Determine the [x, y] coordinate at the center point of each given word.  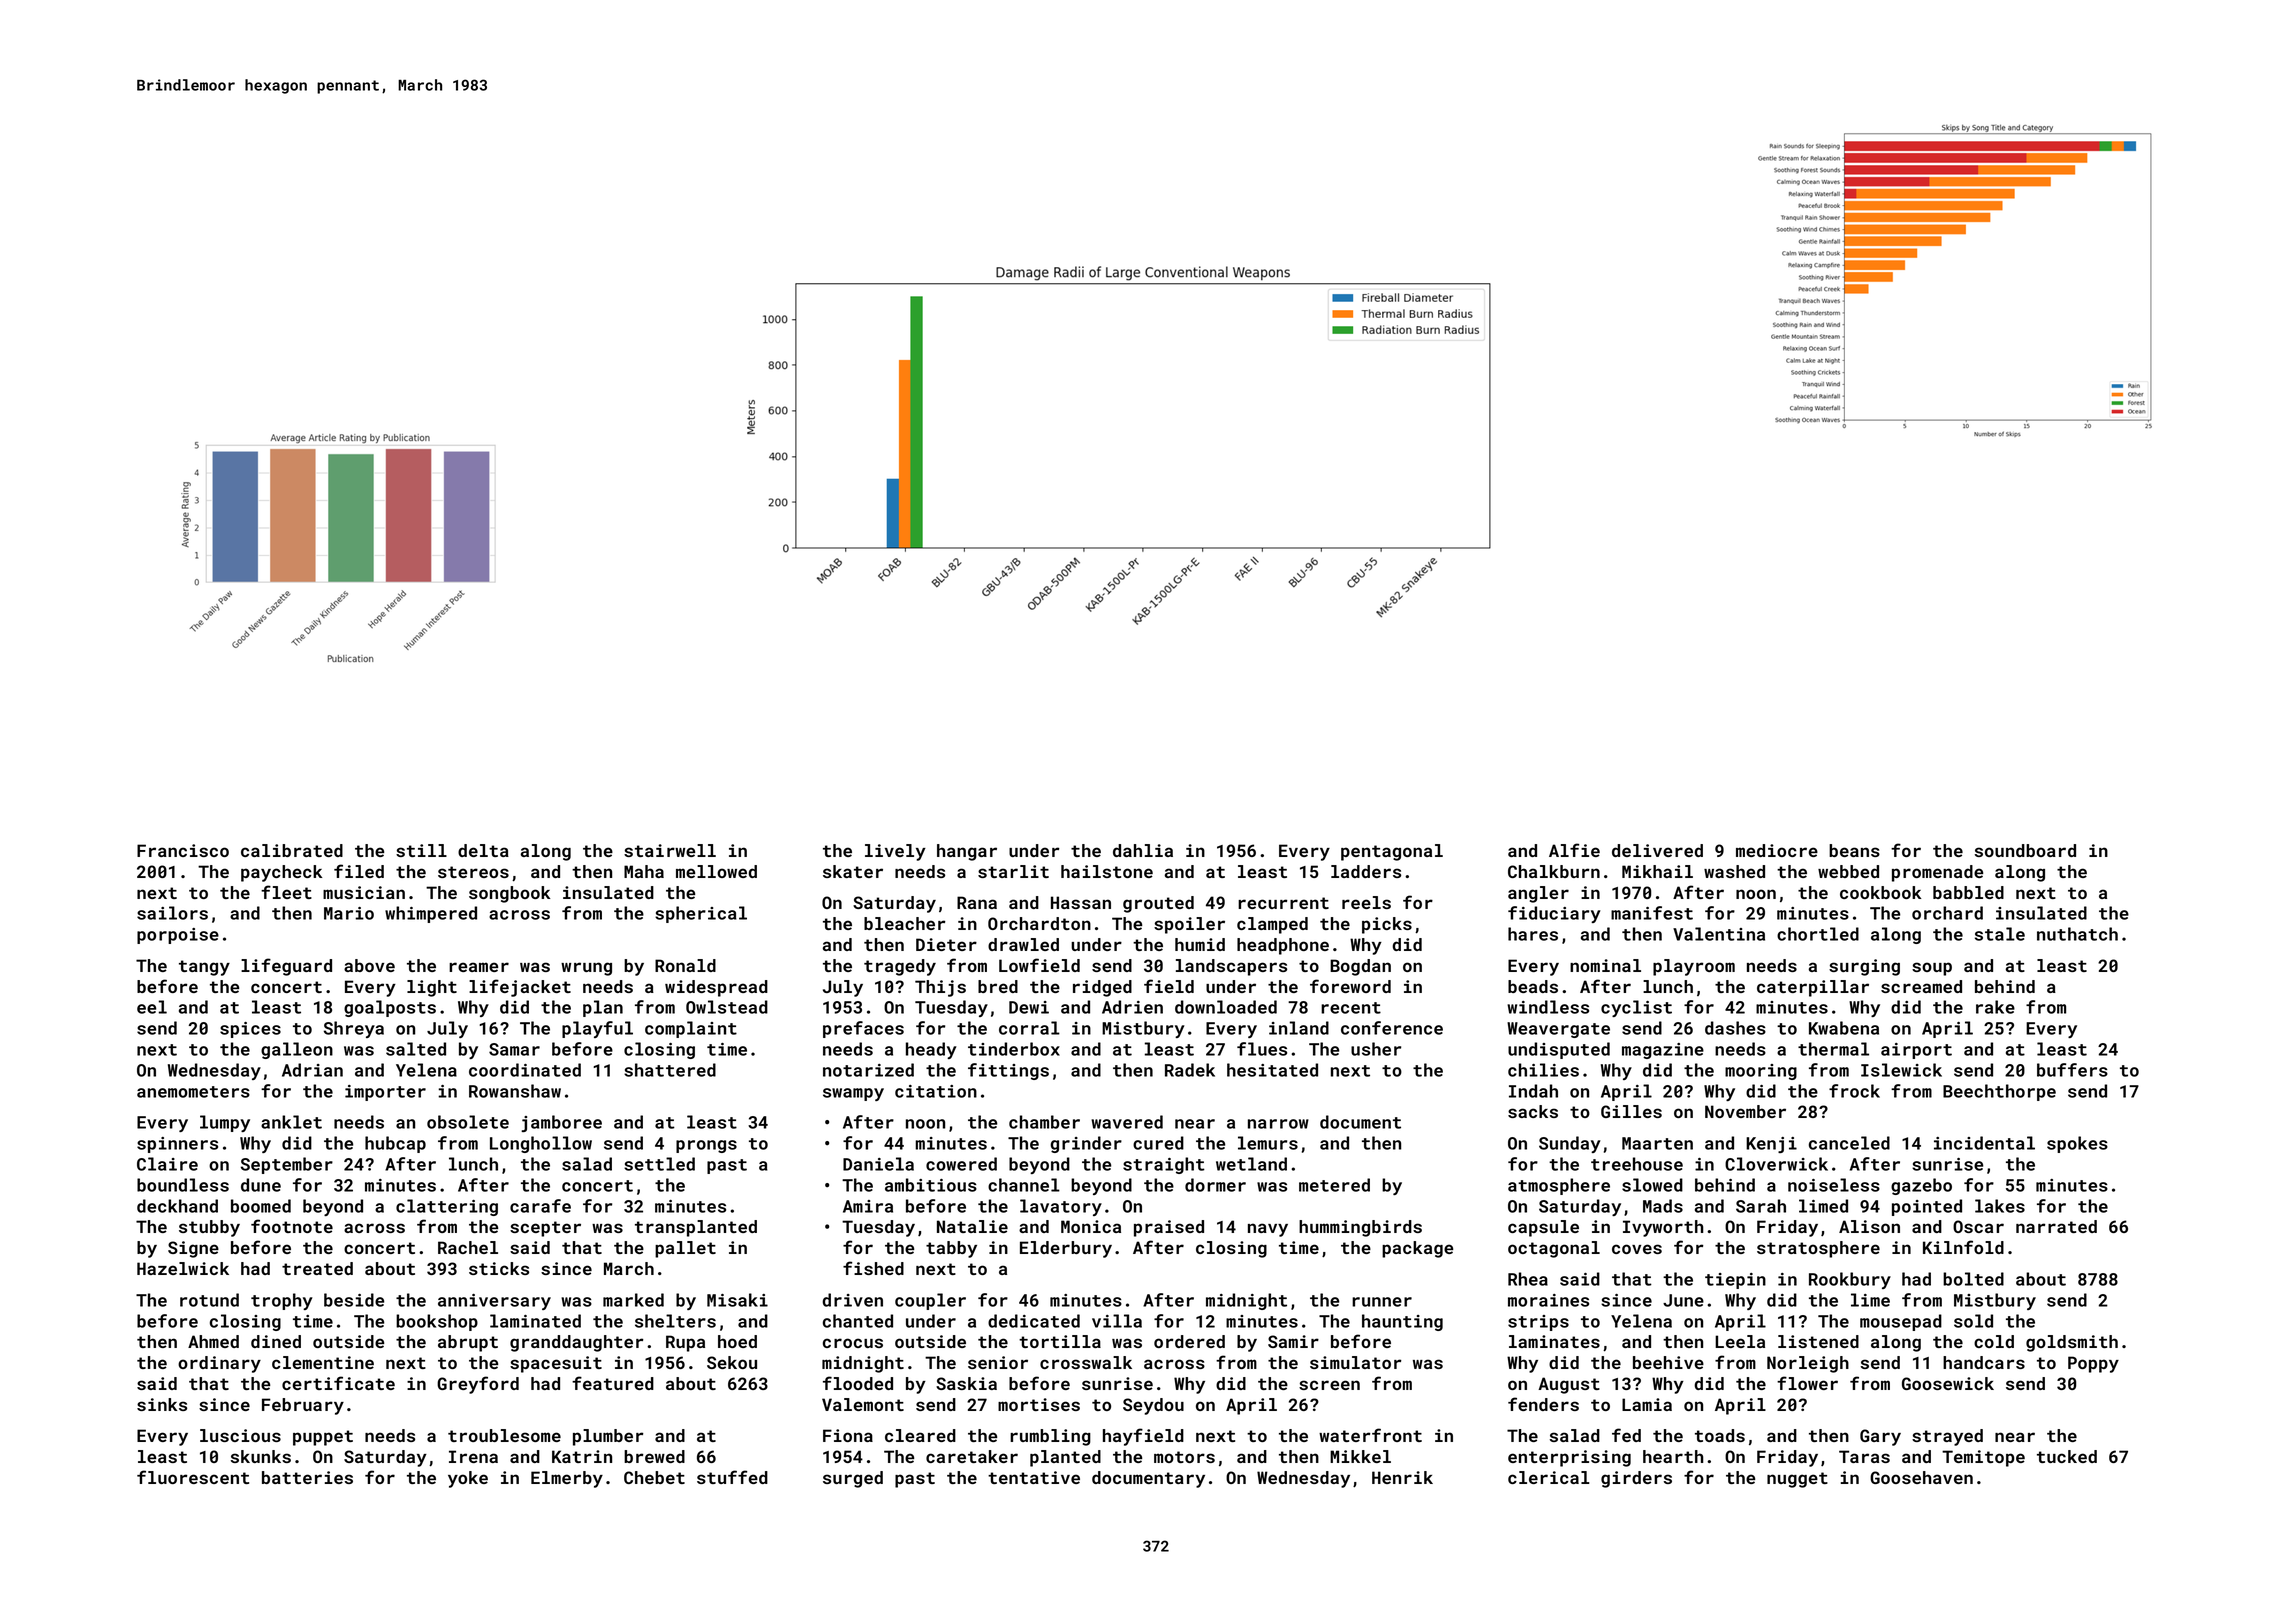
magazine [1663, 1051]
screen [1329, 1385]
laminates [1554, 1341]
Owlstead [727, 1007]
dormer [1215, 1185]
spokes [2077, 1144]
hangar [967, 852]
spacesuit [556, 1364]
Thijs [940, 988]
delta [483, 850]
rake [1995, 1007]
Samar [514, 1049]
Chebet [654, 1477]
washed [1734, 871]
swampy [853, 1094]
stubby [209, 1228]
